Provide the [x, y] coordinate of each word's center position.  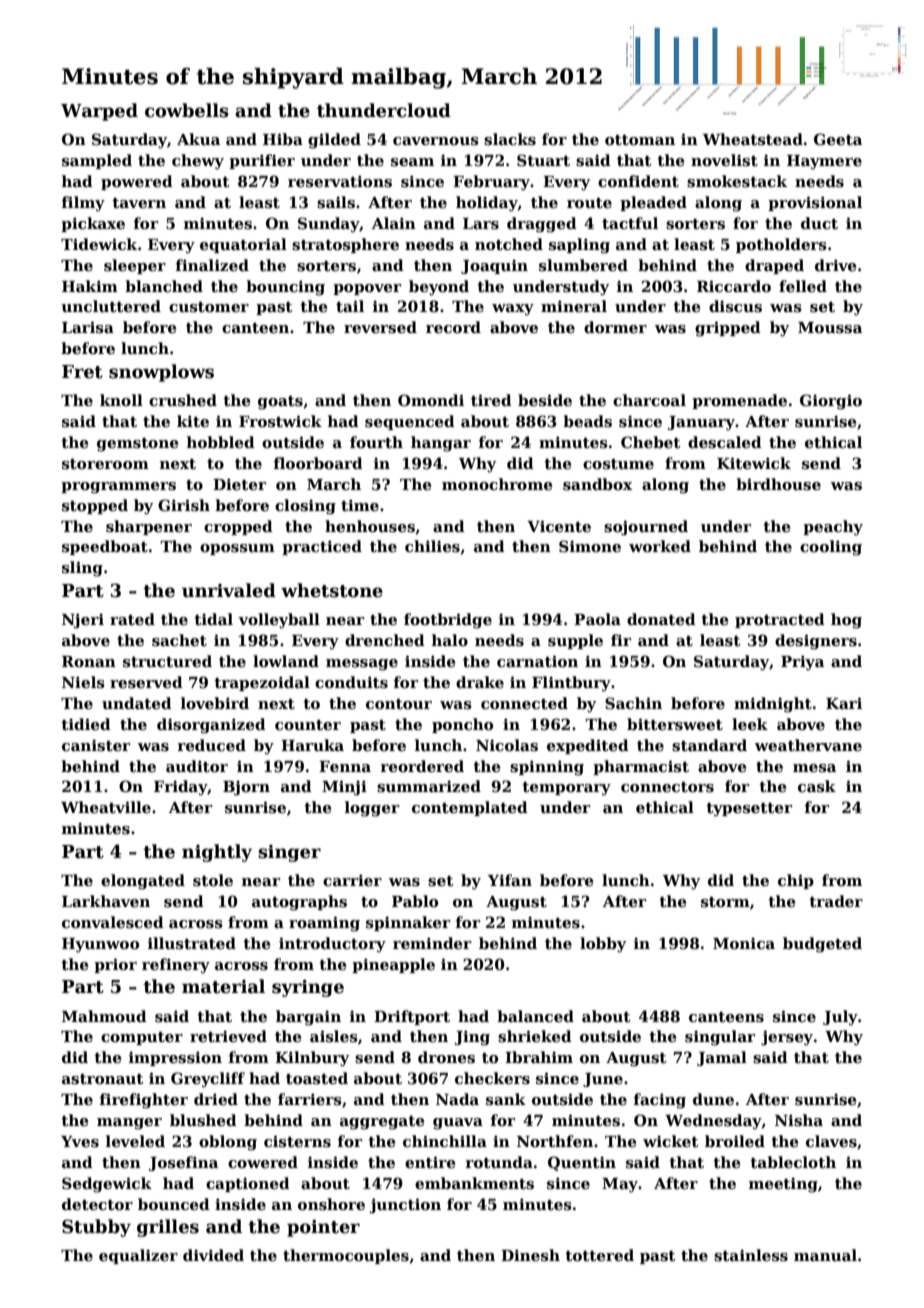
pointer [323, 1228]
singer [289, 853]
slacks [510, 139]
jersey [787, 1038]
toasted [317, 1078]
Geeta [838, 139]
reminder [432, 943]
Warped [99, 112]
